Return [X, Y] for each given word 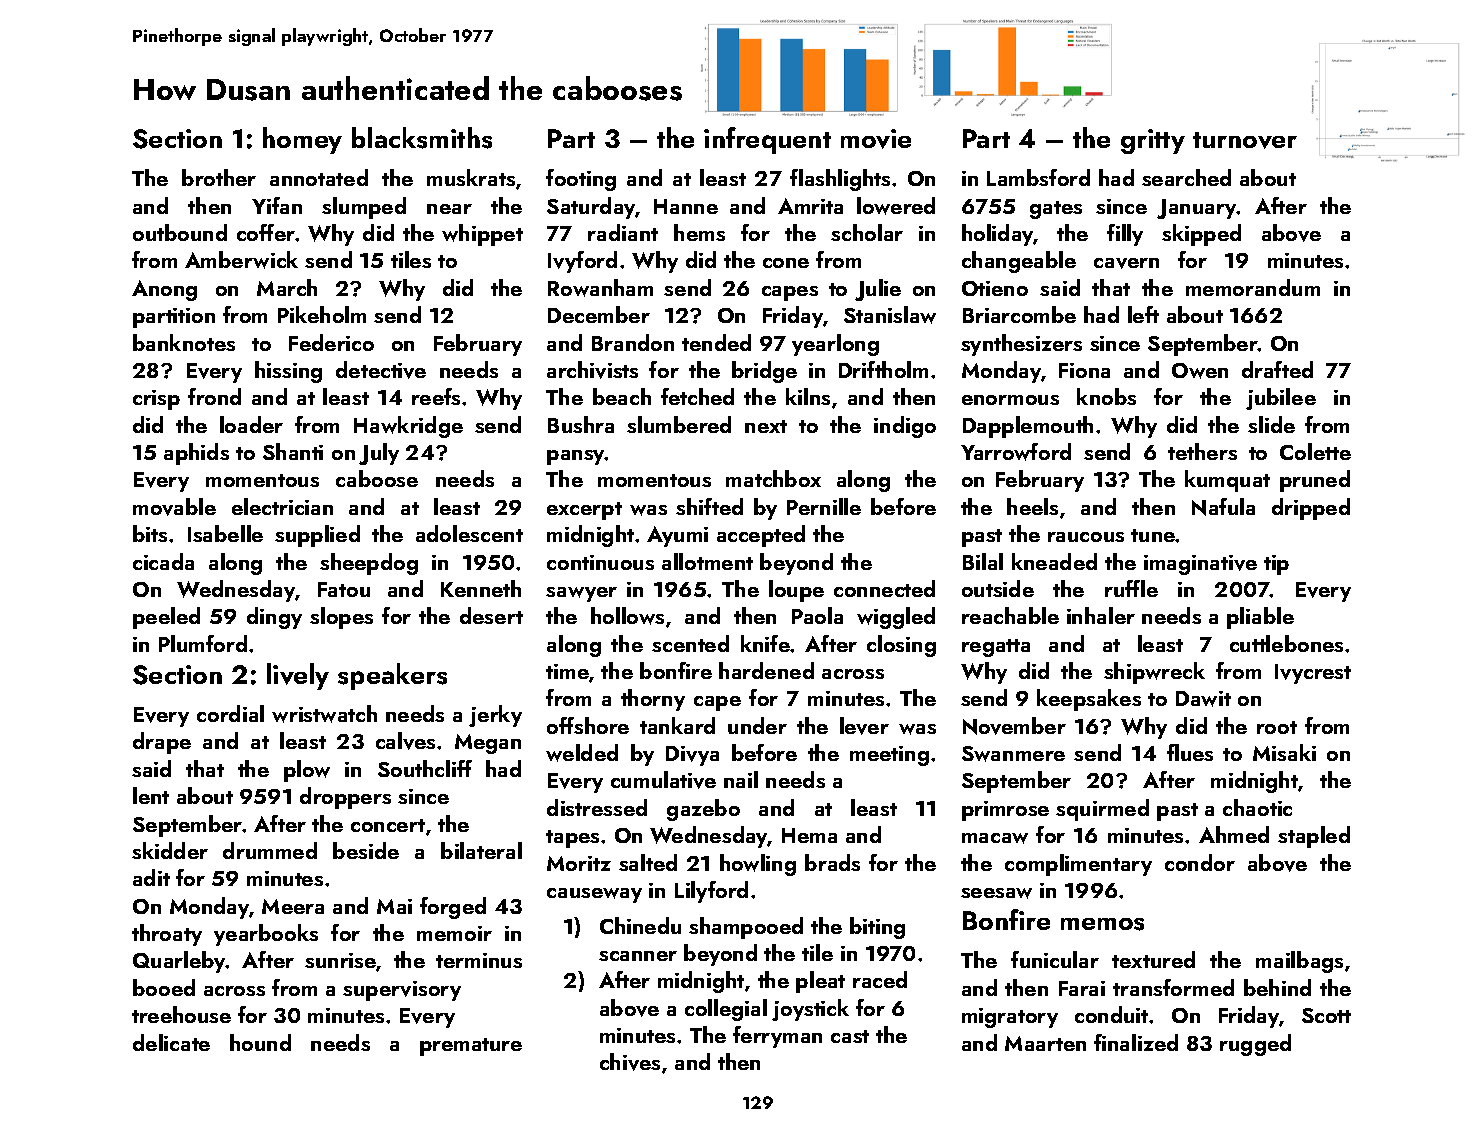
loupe [796, 591]
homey [302, 140]
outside [998, 588]
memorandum [1253, 287]
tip [1276, 565]
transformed [1173, 987]
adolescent [469, 533]
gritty [1153, 141]
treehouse [181, 1014]
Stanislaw [890, 315]
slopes [341, 618]
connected [884, 588]
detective [381, 370]
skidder [170, 850]
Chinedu [640, 925]
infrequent [767, 140]
